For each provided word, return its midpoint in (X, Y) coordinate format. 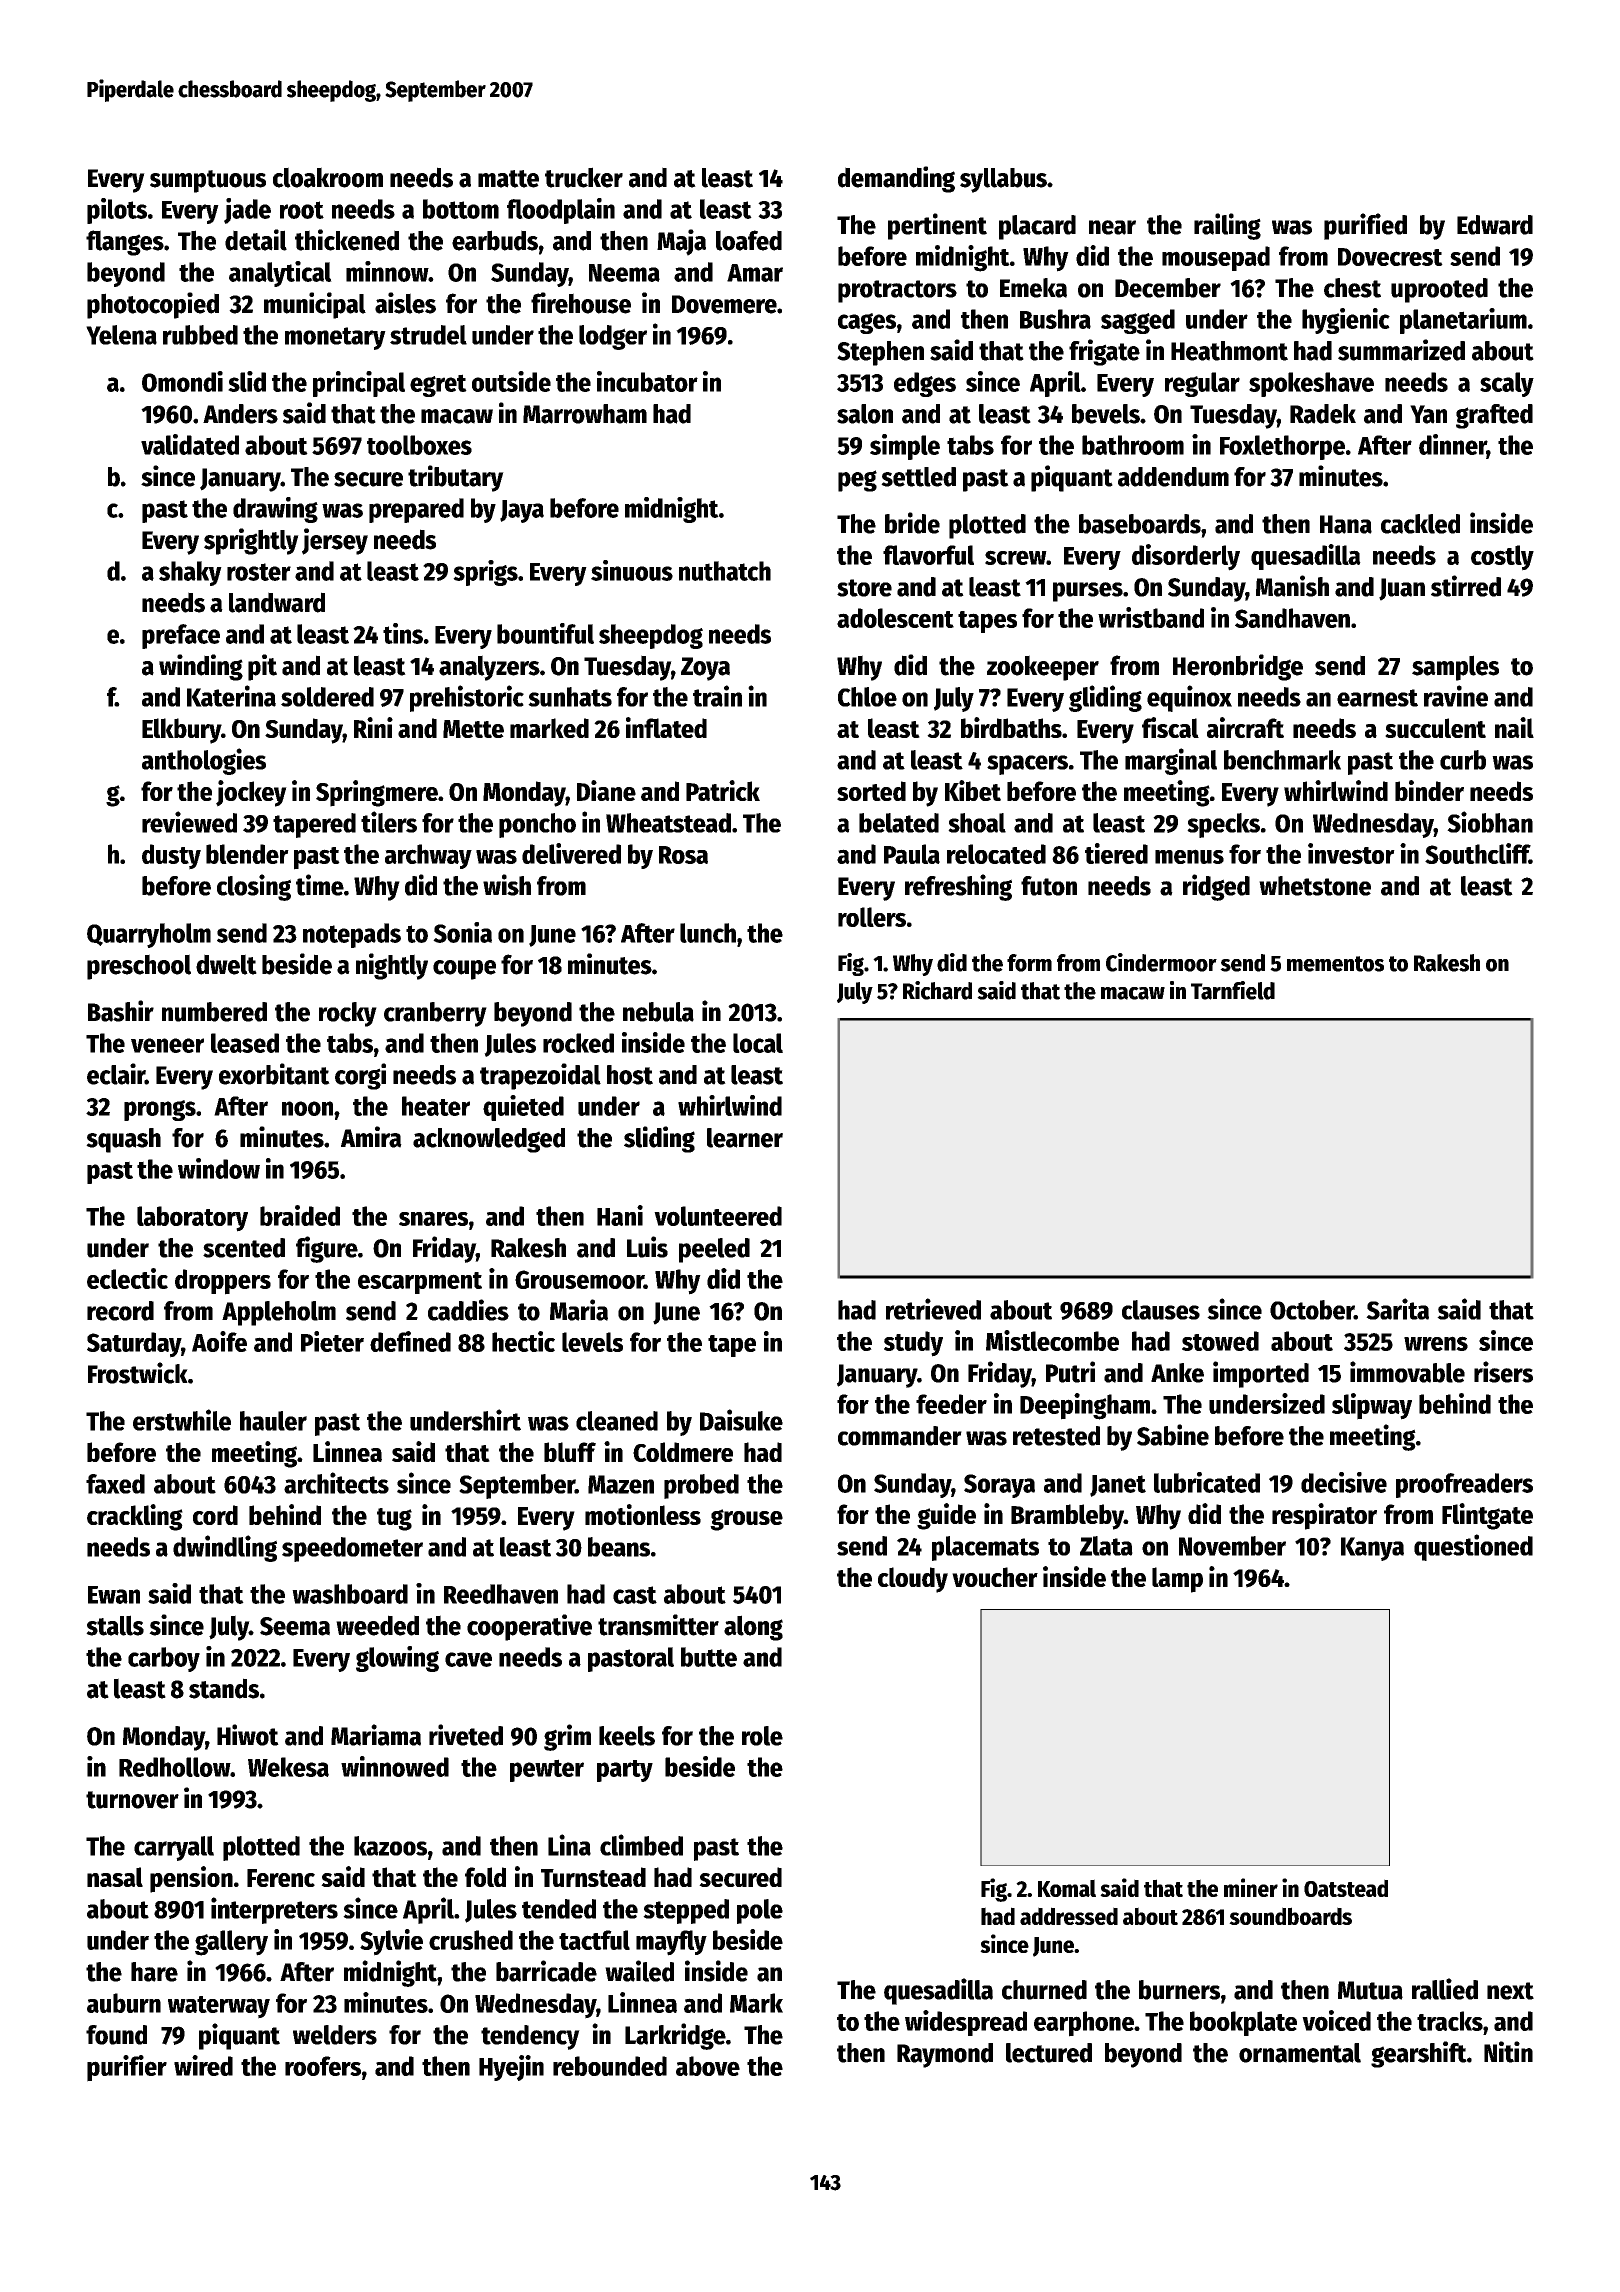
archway (428, 856)
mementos (1335, 964)
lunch (708, 933)
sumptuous (208, 181)
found (116, 2035)
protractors (897, 291)
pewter (547, 1770)
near (1112, 227)
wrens (1436, 1343)
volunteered (718, 1216)
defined (410, 1341)
